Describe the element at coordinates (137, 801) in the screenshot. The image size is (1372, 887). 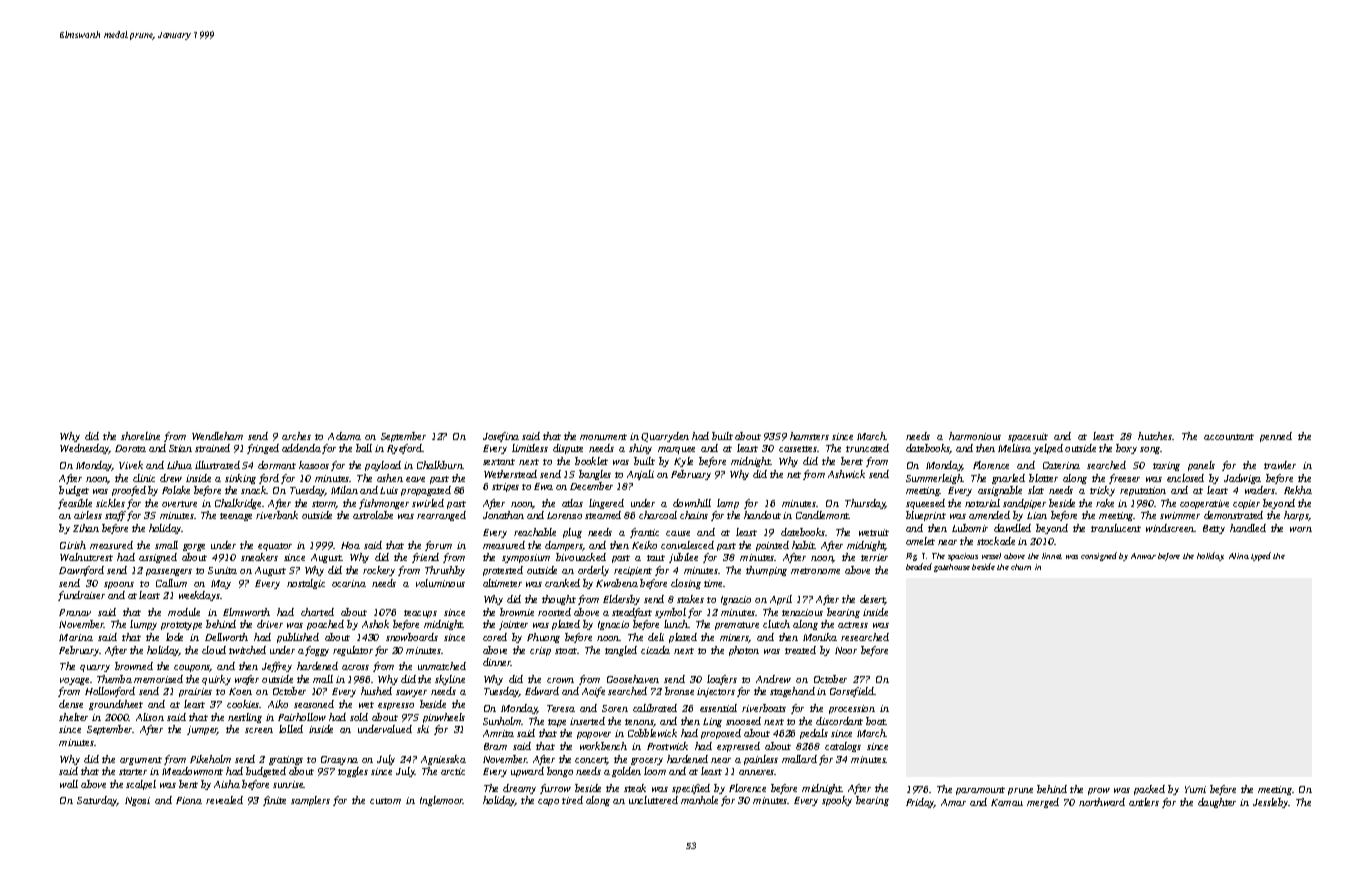
I see `Ngozi` at that location.
